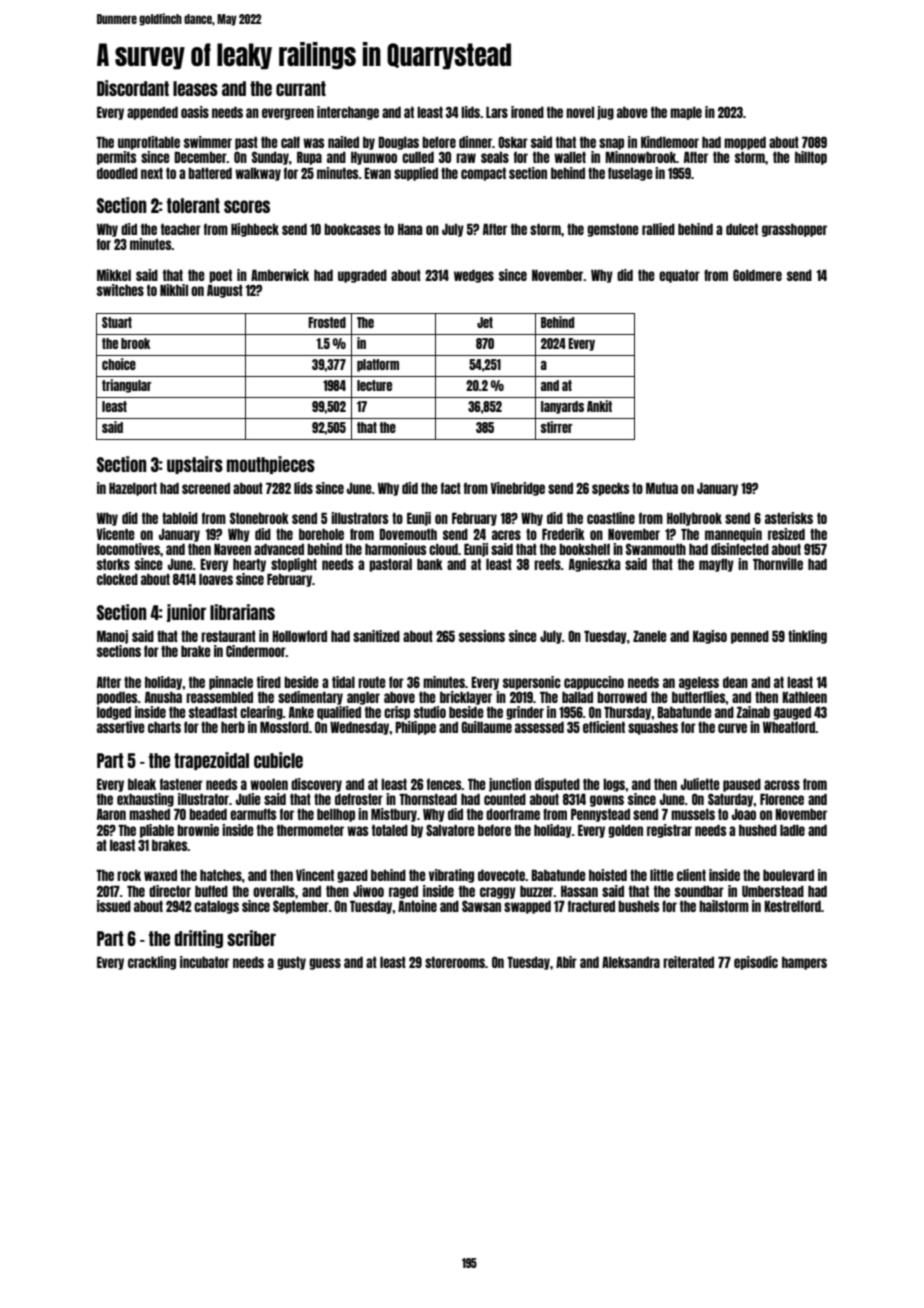 The width and height of the screenshot is (924, 1308). Describe the element at coordinates (794, 230) in the screenshot. I see `grasshopper` at that location.
